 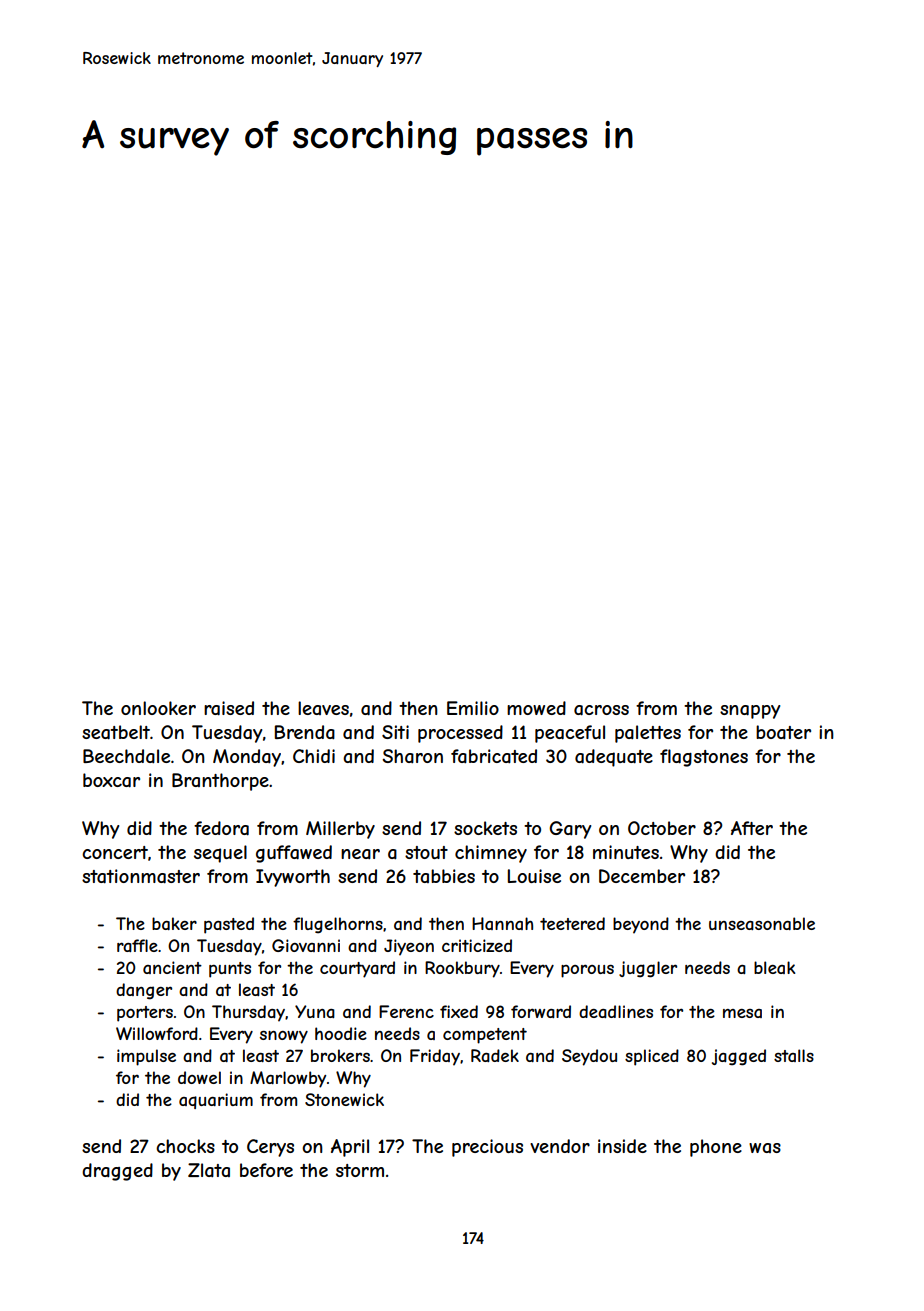 What do you see at coordinates (473, 708) in the image?
I see `Emilio` at bounding box center [473, 708].
